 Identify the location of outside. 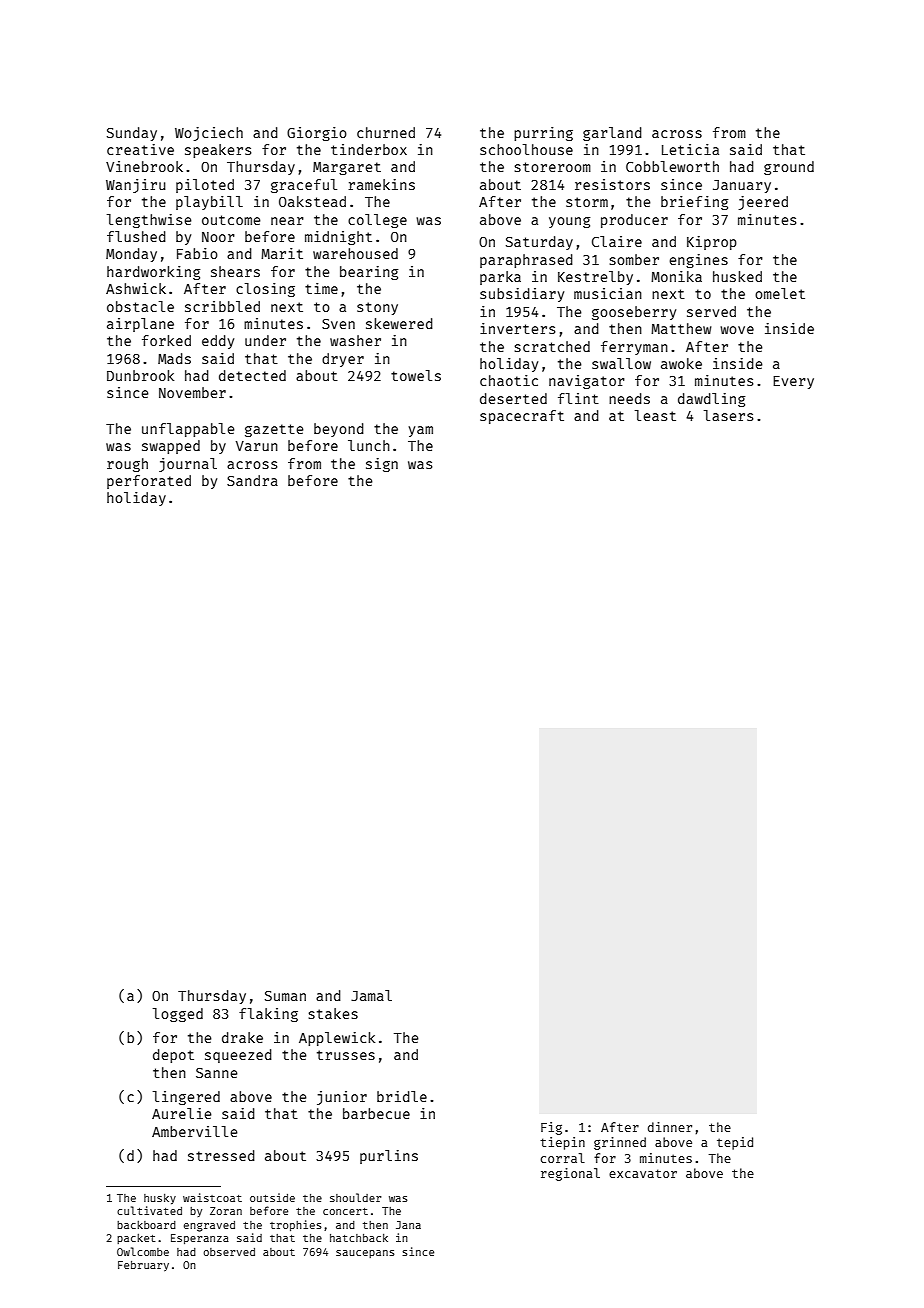
(272, 1197).
